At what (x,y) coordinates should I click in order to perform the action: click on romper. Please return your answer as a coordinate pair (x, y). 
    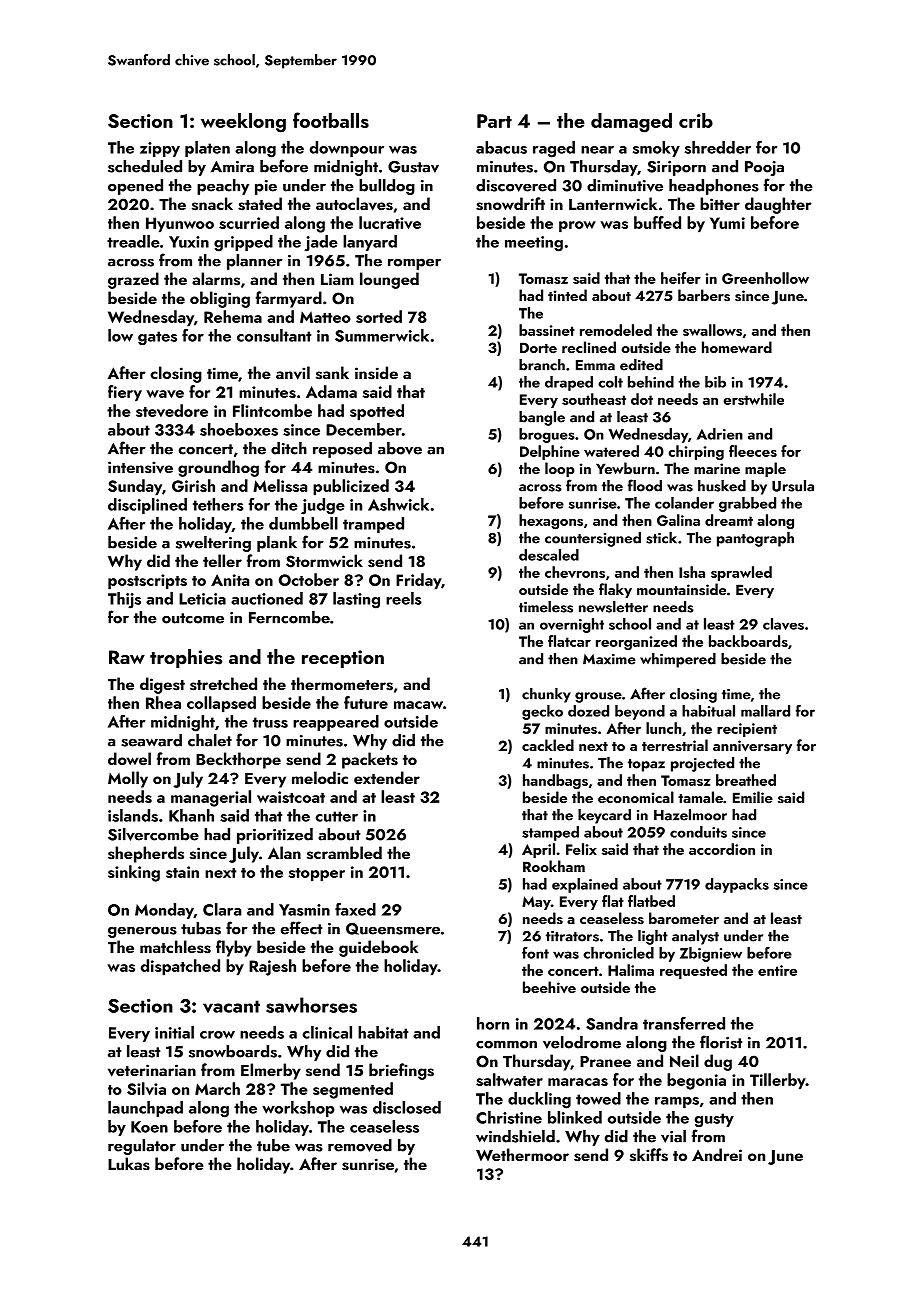
    Looking at the image, I should click on (414, 264).
